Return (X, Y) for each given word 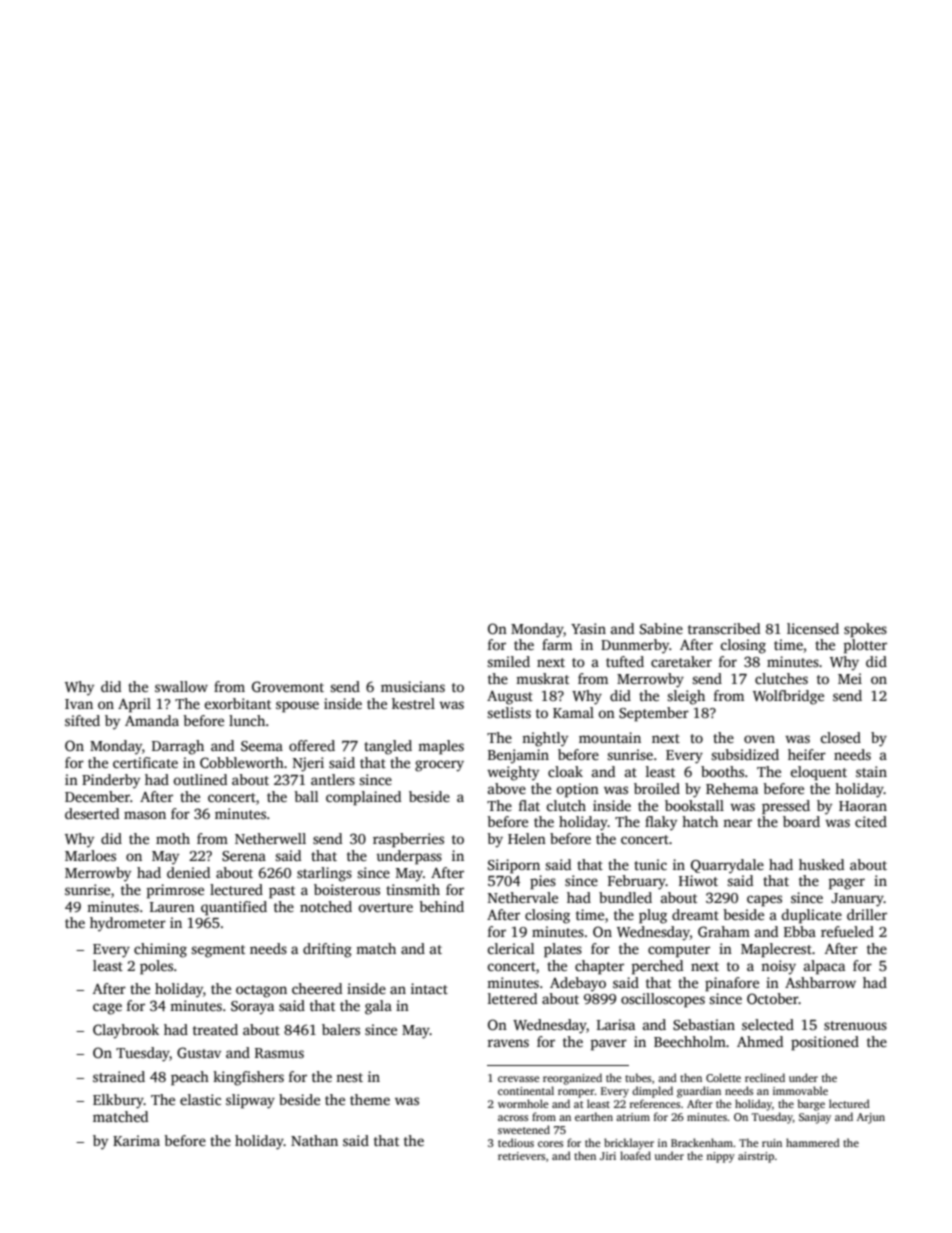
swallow (181, 686)
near (737, 823)
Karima (136, 1140)
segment (218, 951)
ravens (508, 1043)
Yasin (588, 628)
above (507, 788)
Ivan (79, 704)
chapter (599, 967)
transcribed (724, 628)
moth (173, 838)
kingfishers (248, 1078)
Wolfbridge (788, 697)
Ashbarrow (820, 982)
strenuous (855, 1025)
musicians (413, 686)
